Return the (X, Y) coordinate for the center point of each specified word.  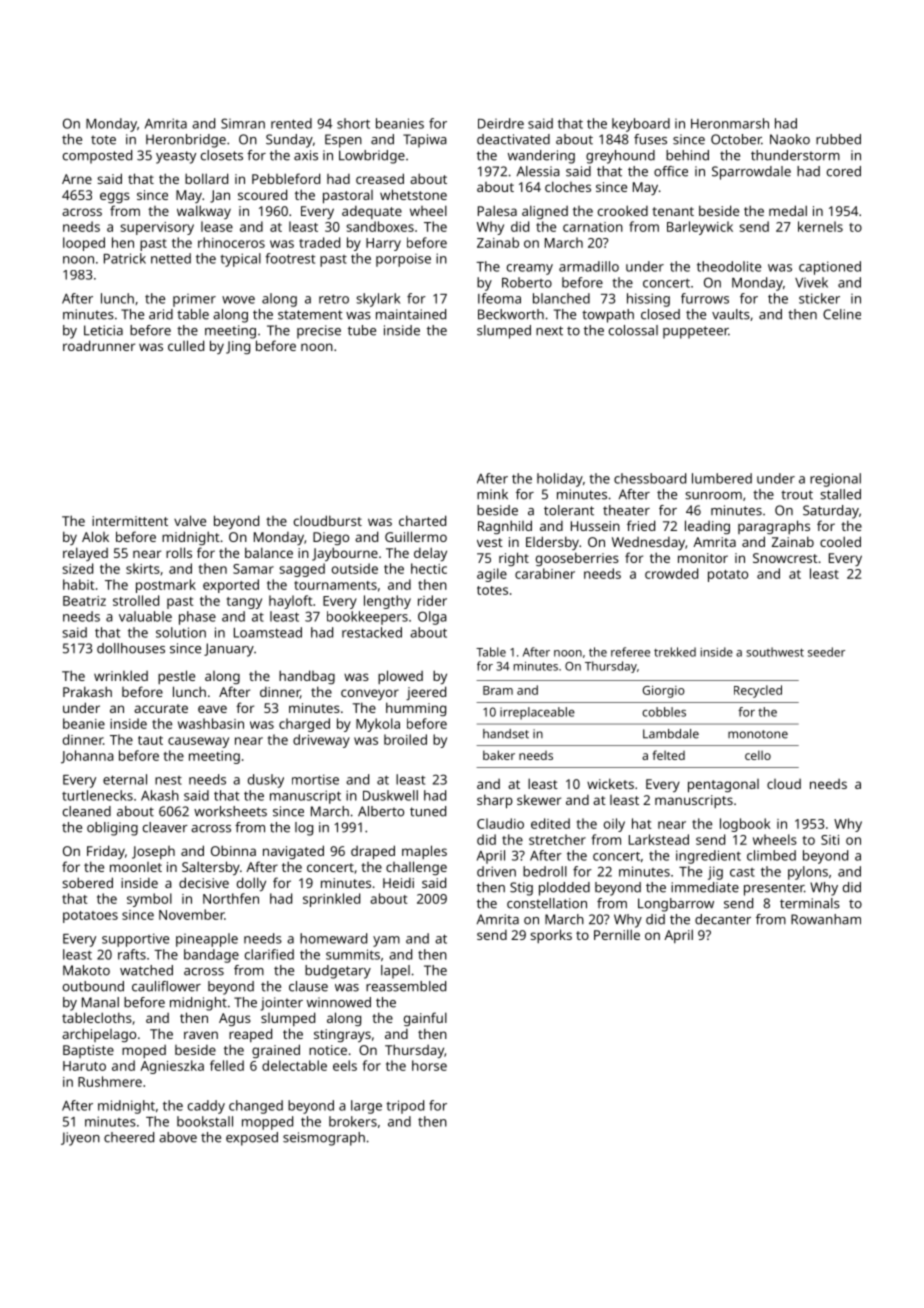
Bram (498, 690)
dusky (266, 781)
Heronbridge (186, 141)
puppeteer (695, 332)
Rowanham (826, 919)
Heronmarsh (730, 123)
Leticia (103, 330)
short (353, 123)
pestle (176, 677)
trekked (675, 652)
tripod (405, 1107)
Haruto (84, 1066)
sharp (495, 801)
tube (362, 330)
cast (742, 872)
